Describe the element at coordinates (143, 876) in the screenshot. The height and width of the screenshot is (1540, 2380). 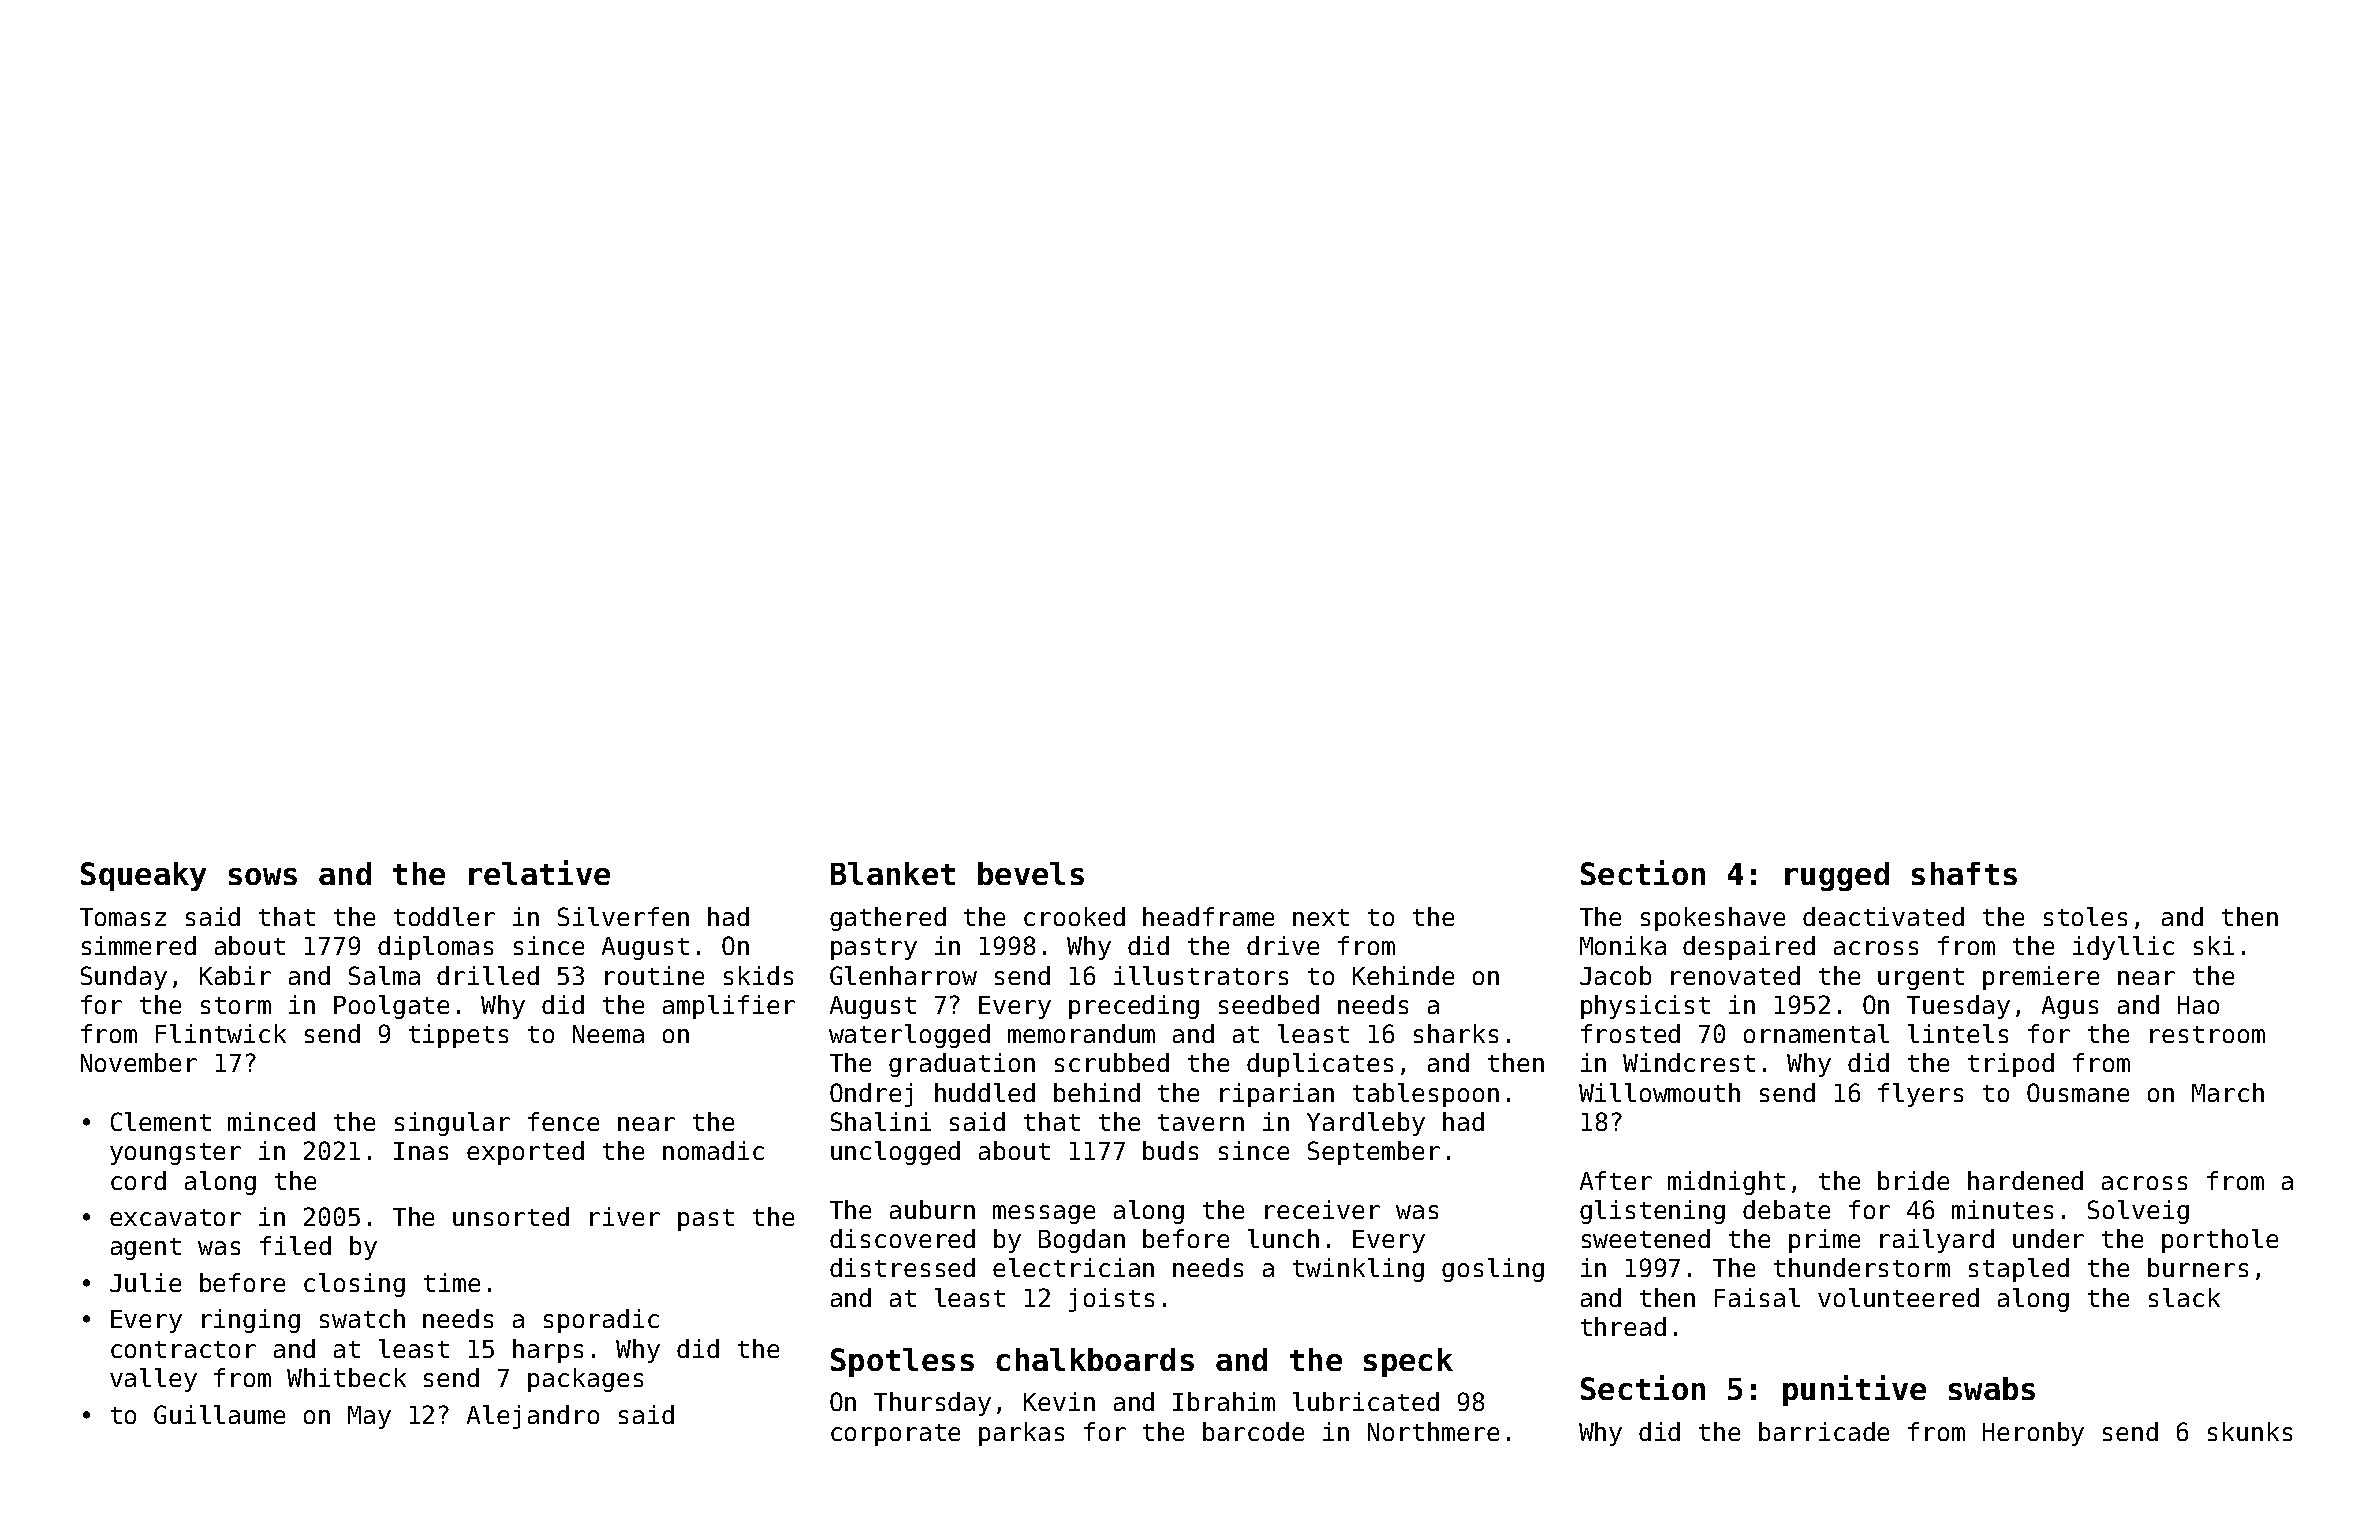
I see `Squeaky` at that location.
